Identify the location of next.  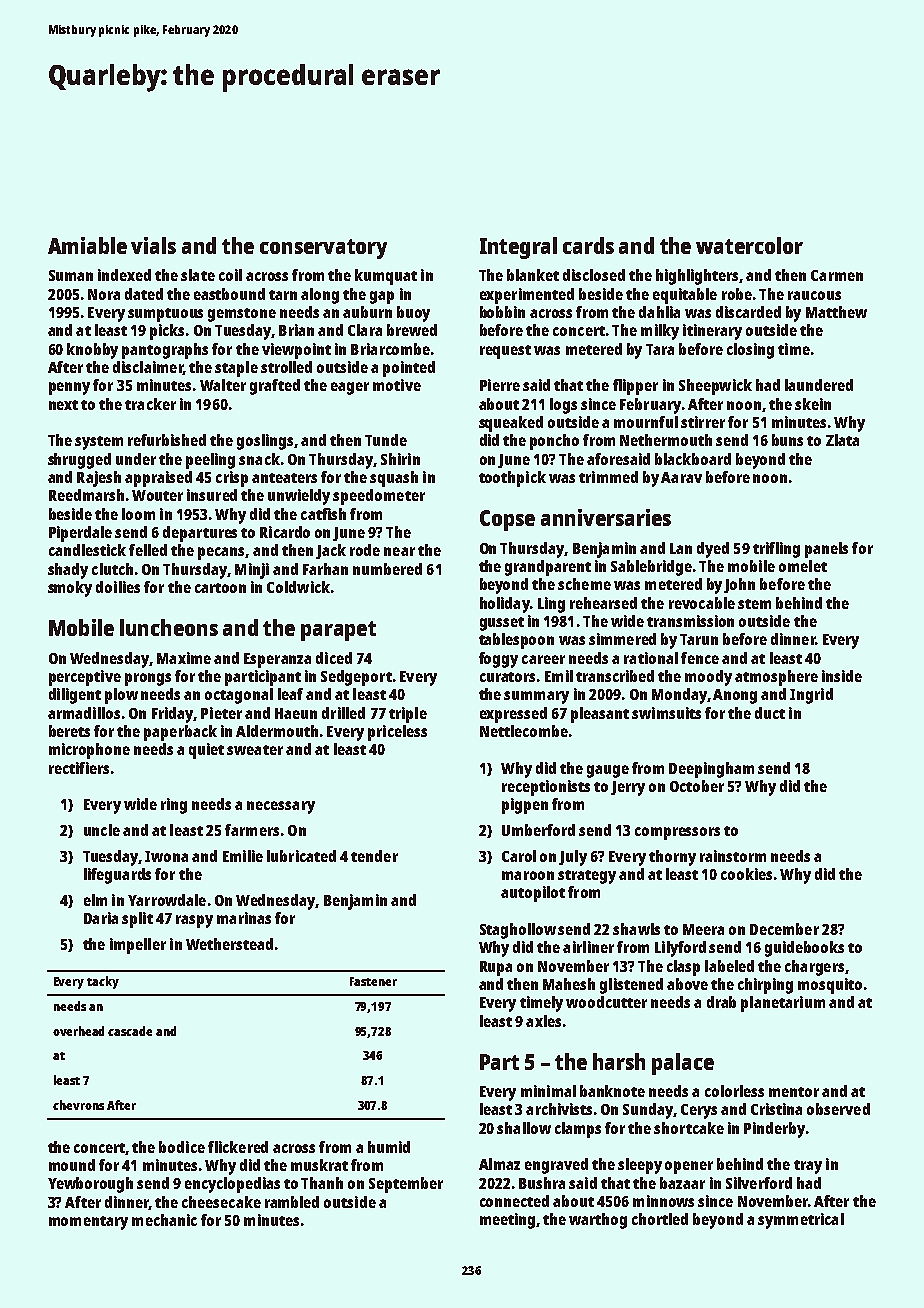
(63, 405).
